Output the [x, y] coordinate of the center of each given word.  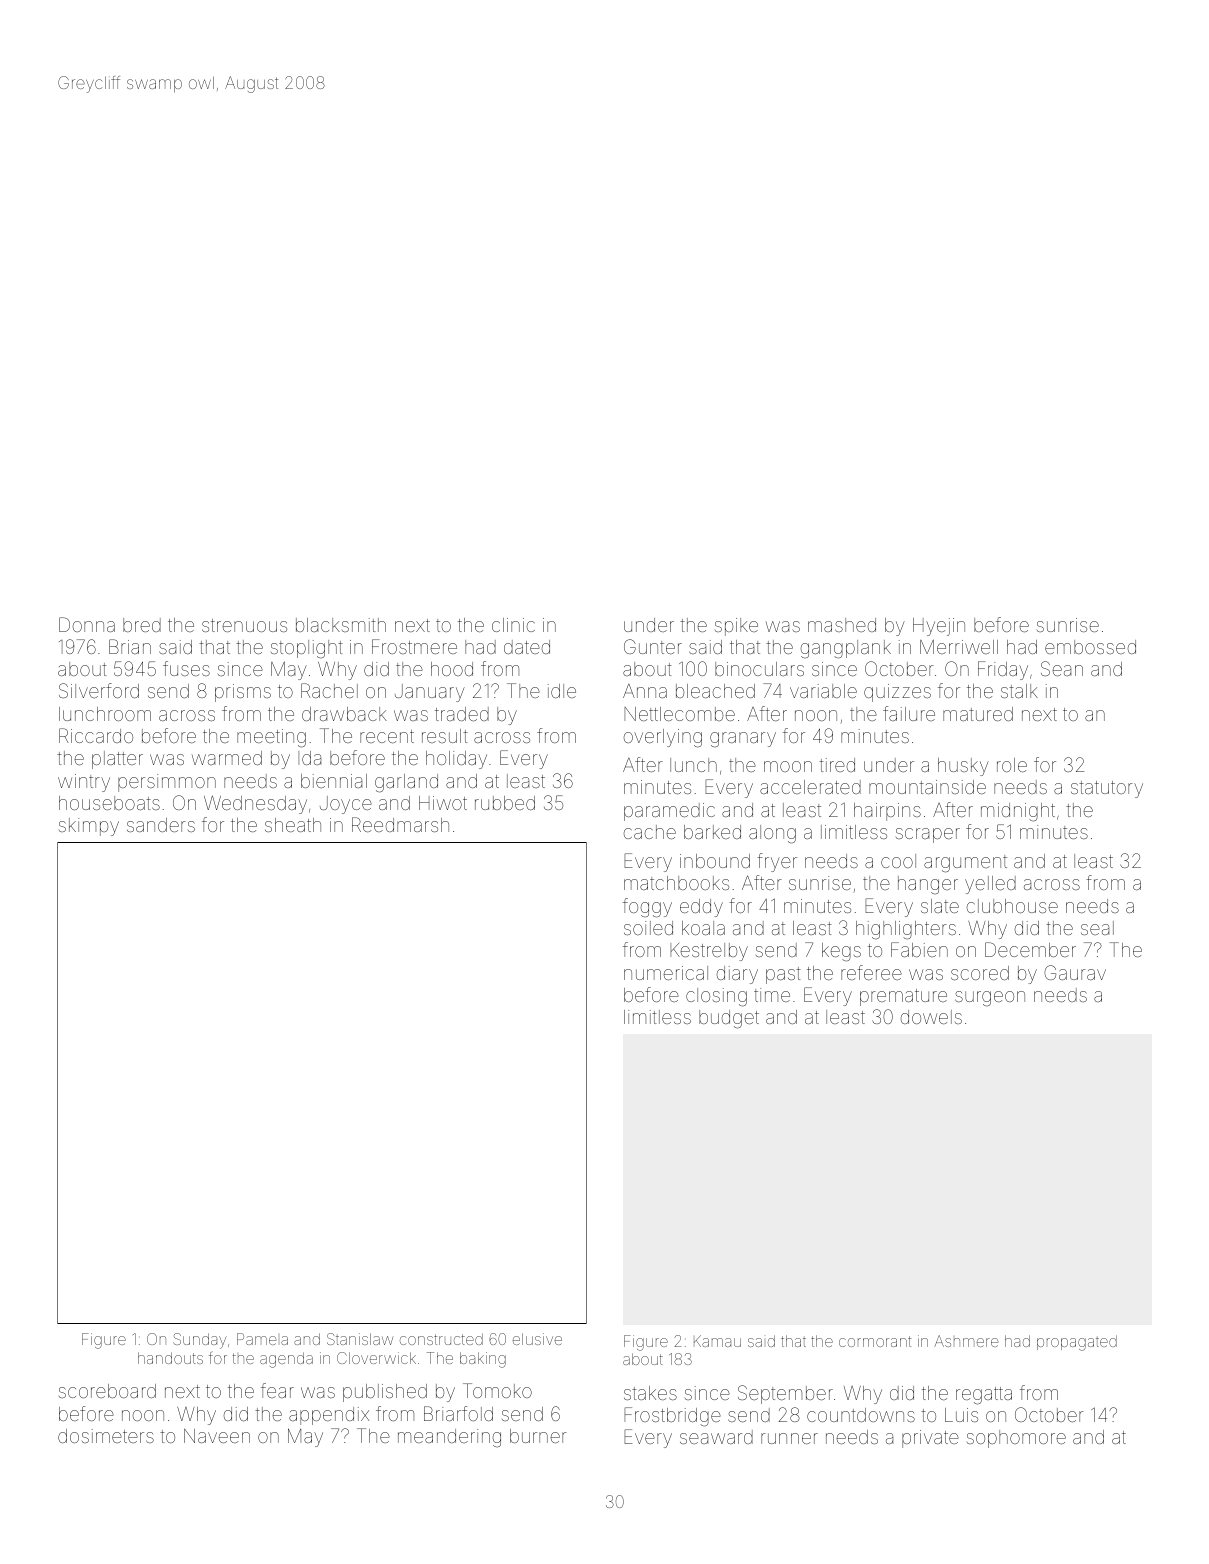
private [930, 1439]
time [772, 995]
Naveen [217, 1436]
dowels [931, 1017]
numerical [666, 973]
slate [940, 906]
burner [538, 1436]
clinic [513, 625]
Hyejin [939, 627]
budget [729, 1019]
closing [716, 997]
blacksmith [341, 625]
